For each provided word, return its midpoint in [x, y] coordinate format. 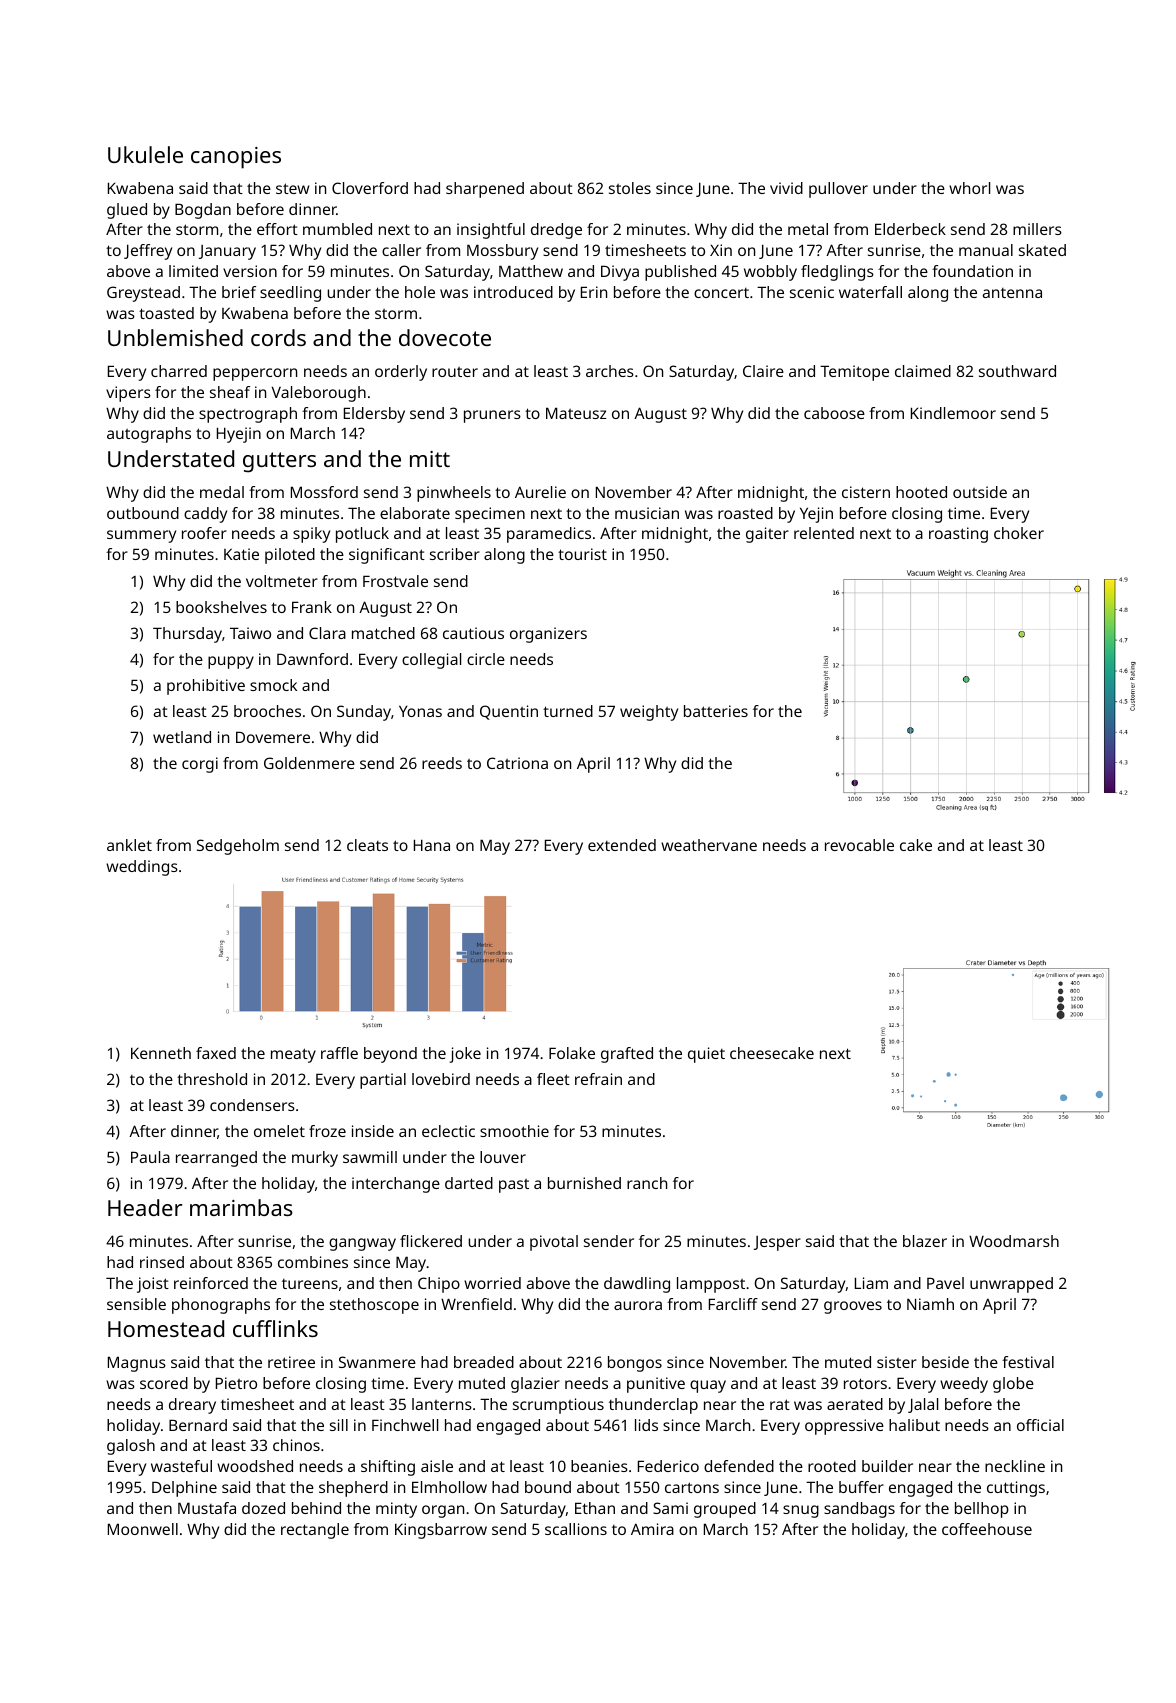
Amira [652, 1529]
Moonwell [143, 1529]
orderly [401, 373]
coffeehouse [987, 1529]
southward [1017, 371]
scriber [455, 554]
